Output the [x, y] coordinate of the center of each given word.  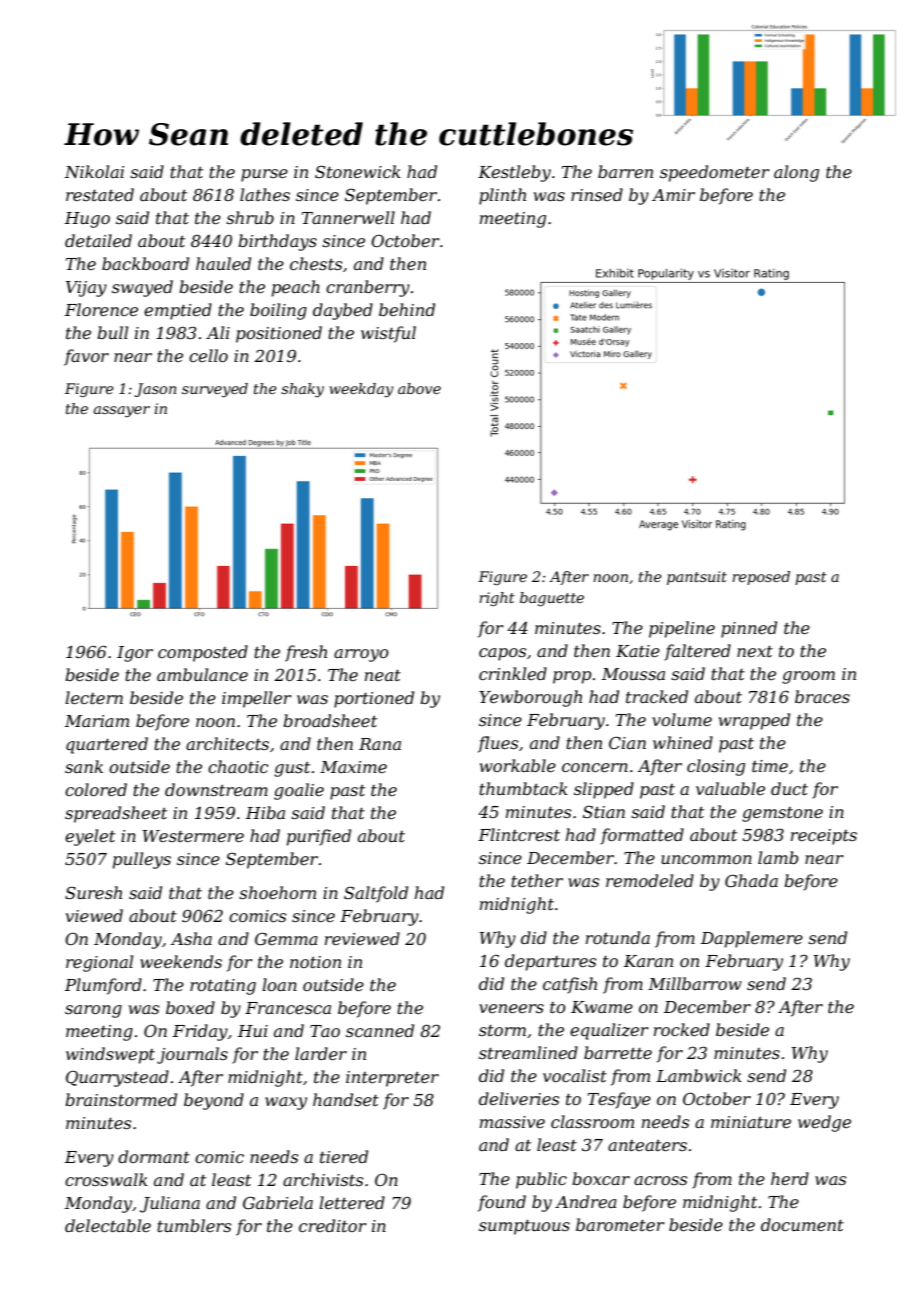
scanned [380, 1030]
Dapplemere [752, 939]
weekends [181, 961]
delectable [108, 1225]
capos [502, 654]
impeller [257, 699]
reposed [761, 578]
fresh [306, 653]
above [419, 388]
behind [407, 309]
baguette [552, 599]
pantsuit [697, 578]
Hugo [87, 220]
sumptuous [524, 1227]
